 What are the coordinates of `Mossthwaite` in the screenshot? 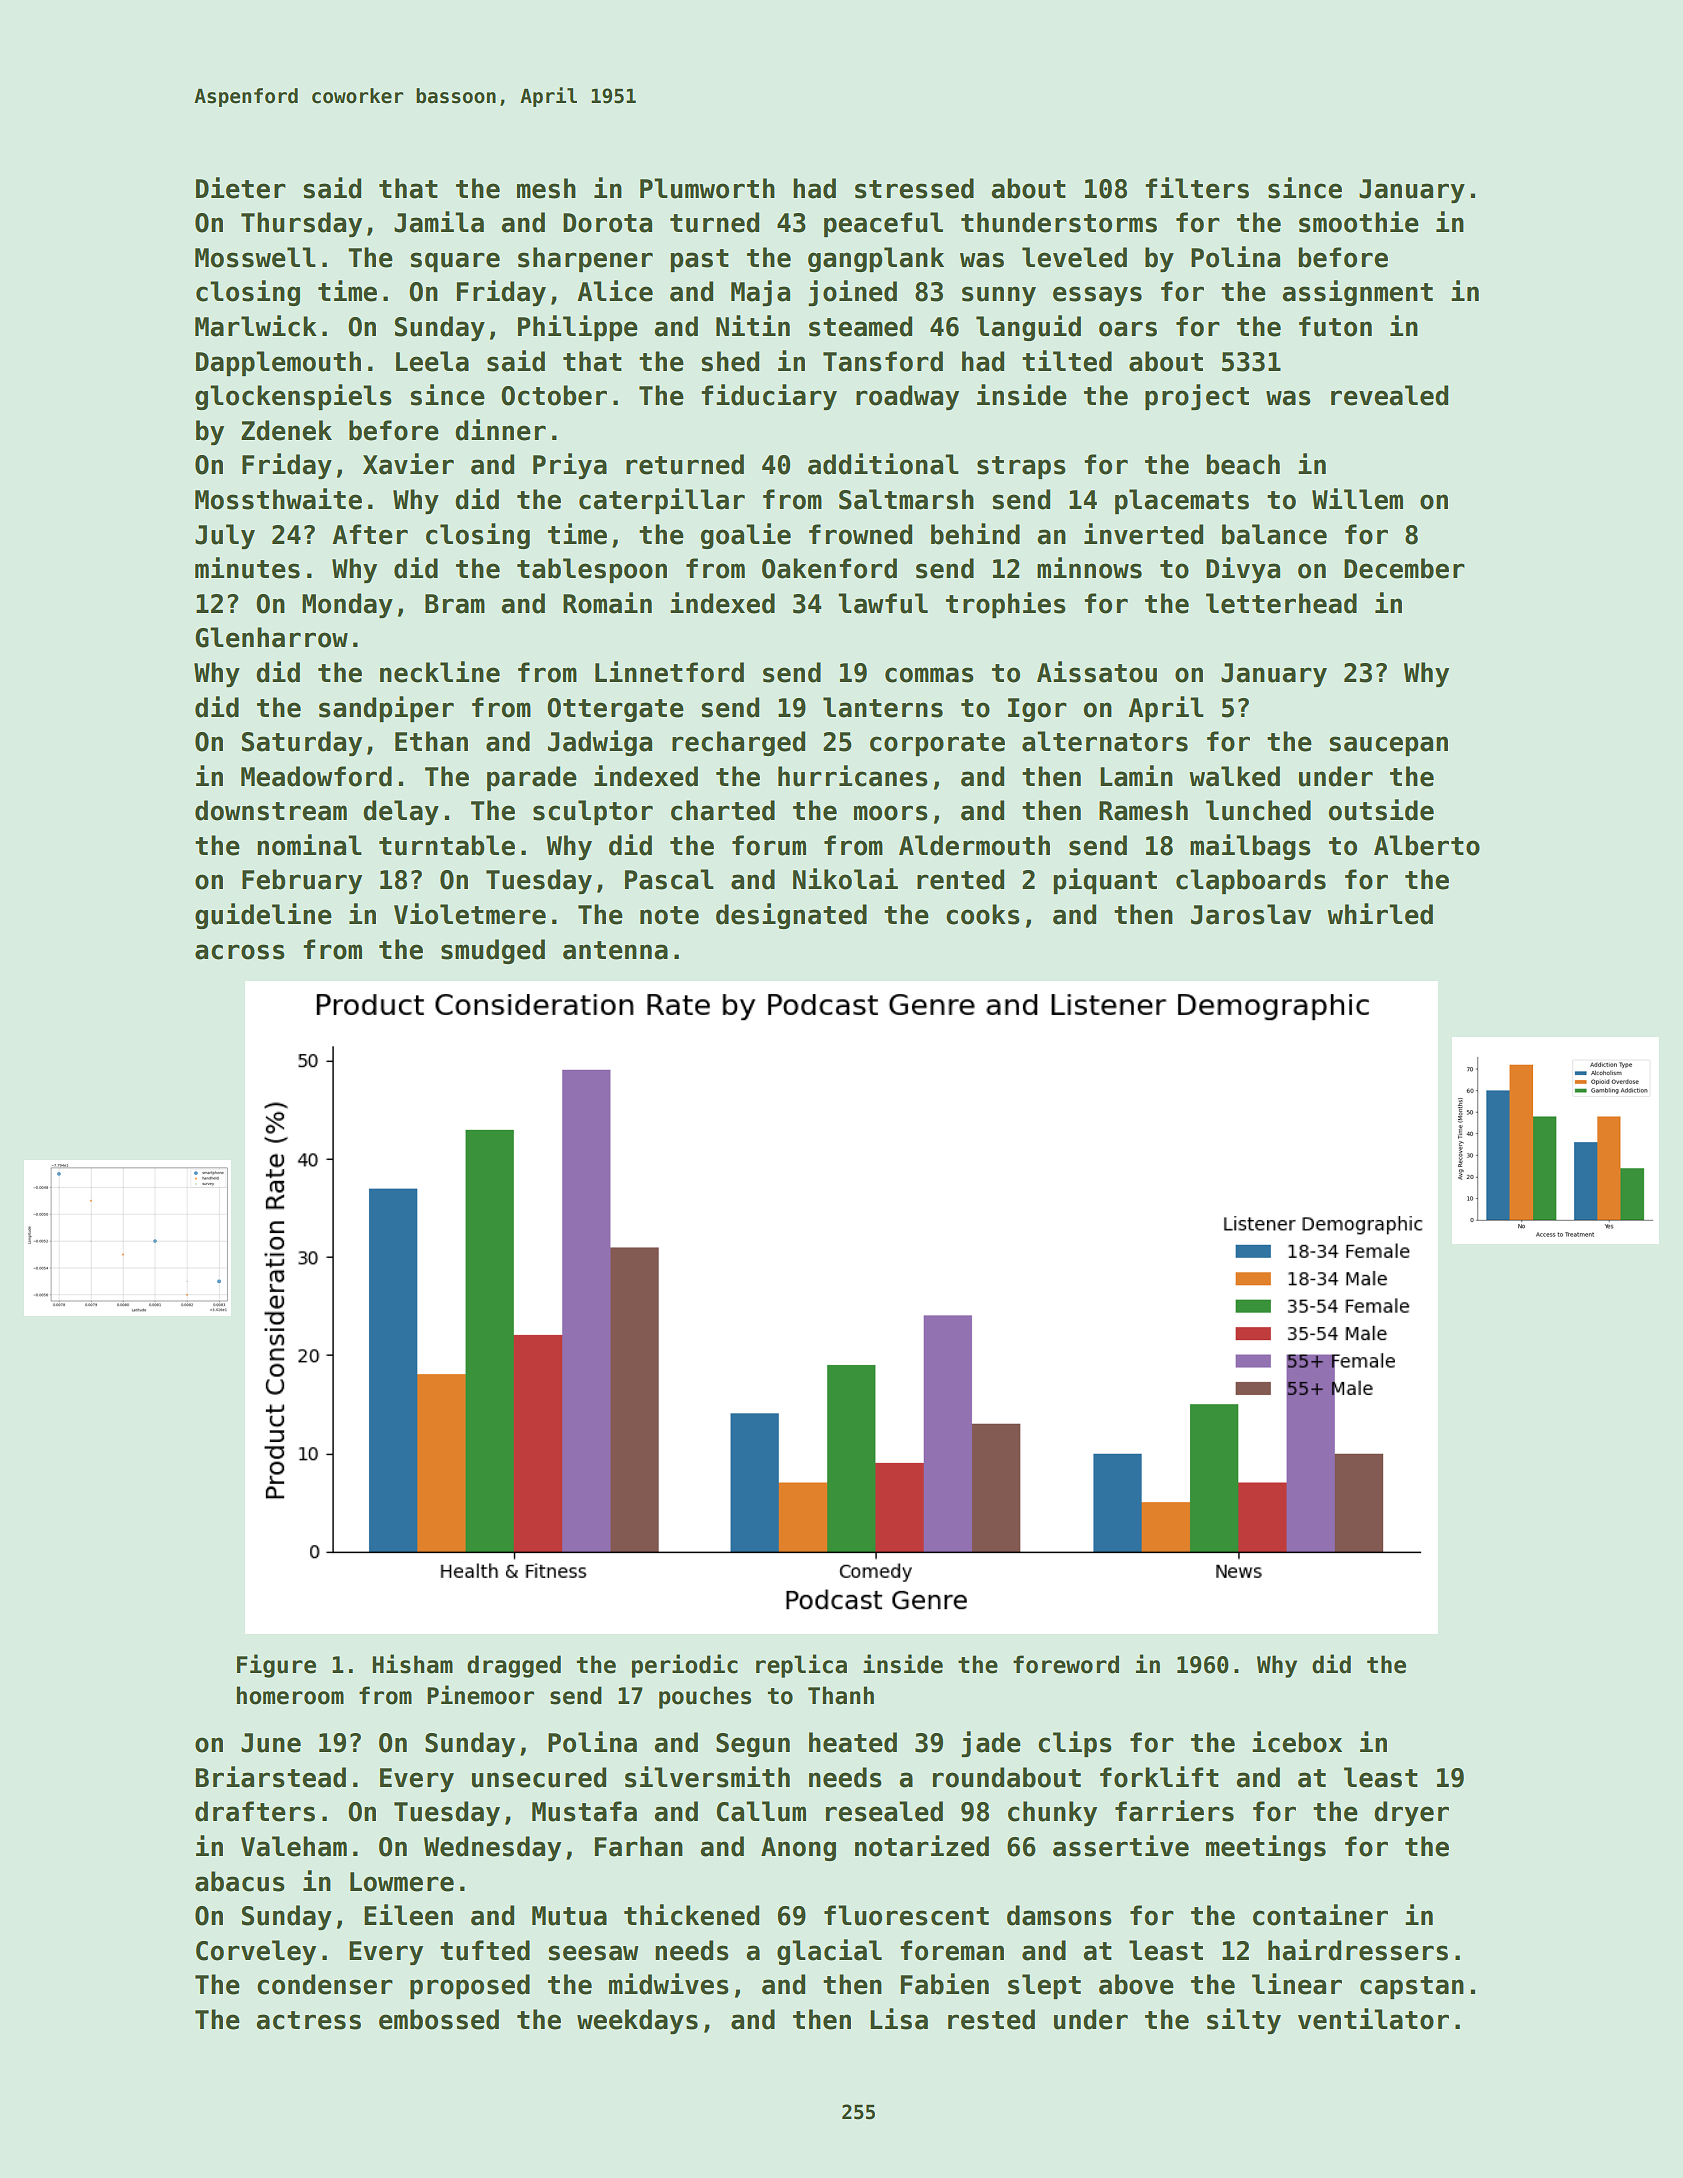 It's located at (278, 499).
